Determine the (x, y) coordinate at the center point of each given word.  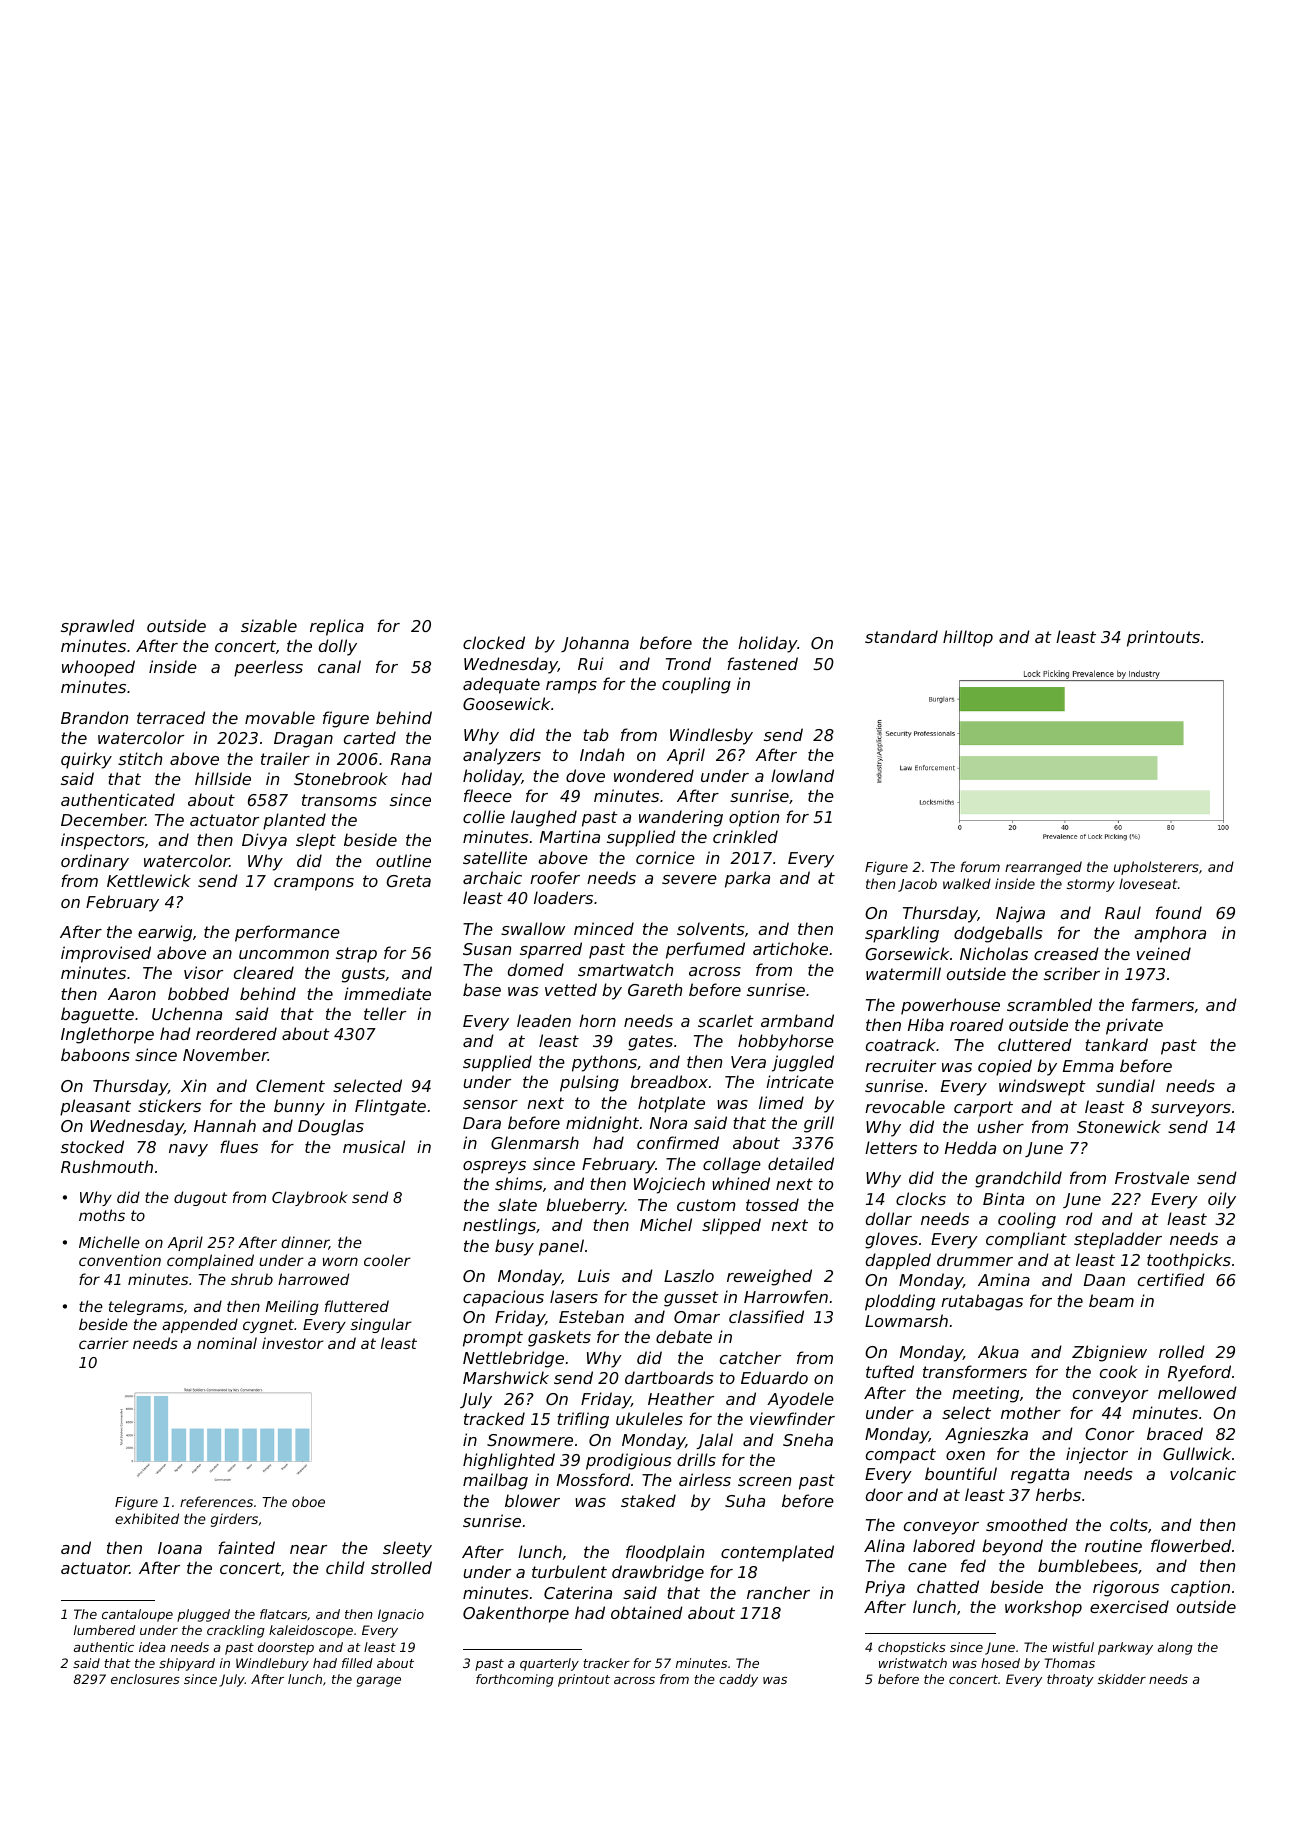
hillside (223, 778)
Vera (748, 1062)
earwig (165, 933)
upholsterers (1156, 868)
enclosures (145, 1679)
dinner (305, 1243)
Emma (1088, 1066)
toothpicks (1189, 1261)
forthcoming (515, 1680)
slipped (731, 1226)
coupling (696, 685)
